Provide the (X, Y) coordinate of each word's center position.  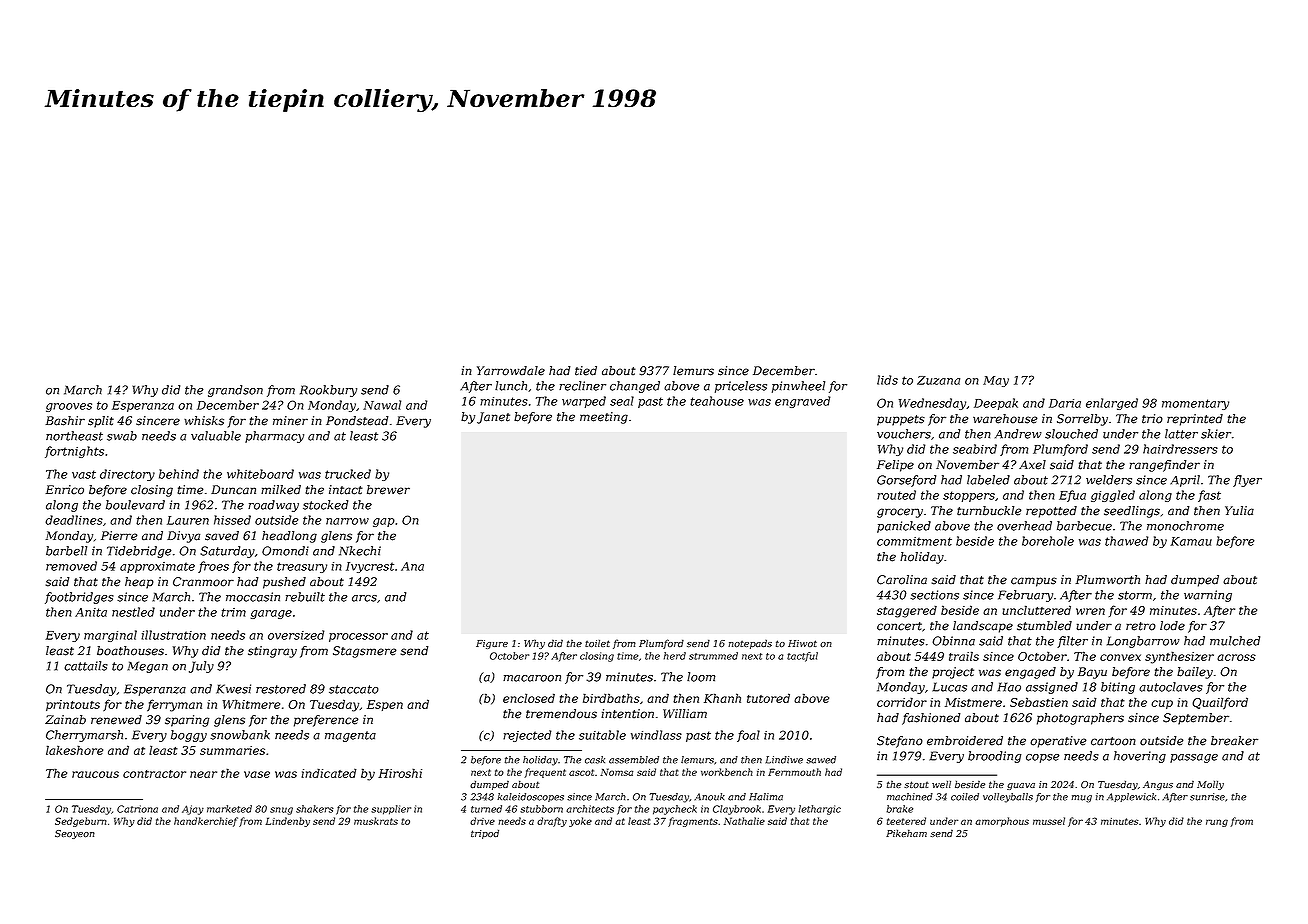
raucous (95, 774)
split (101, 422)
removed (71, 566)
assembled (634, 760)
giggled (1113, 496)
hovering (1140, 757)
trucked (348, 474)
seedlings (1132, 512)
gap (384, 522)
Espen (385, 705)
